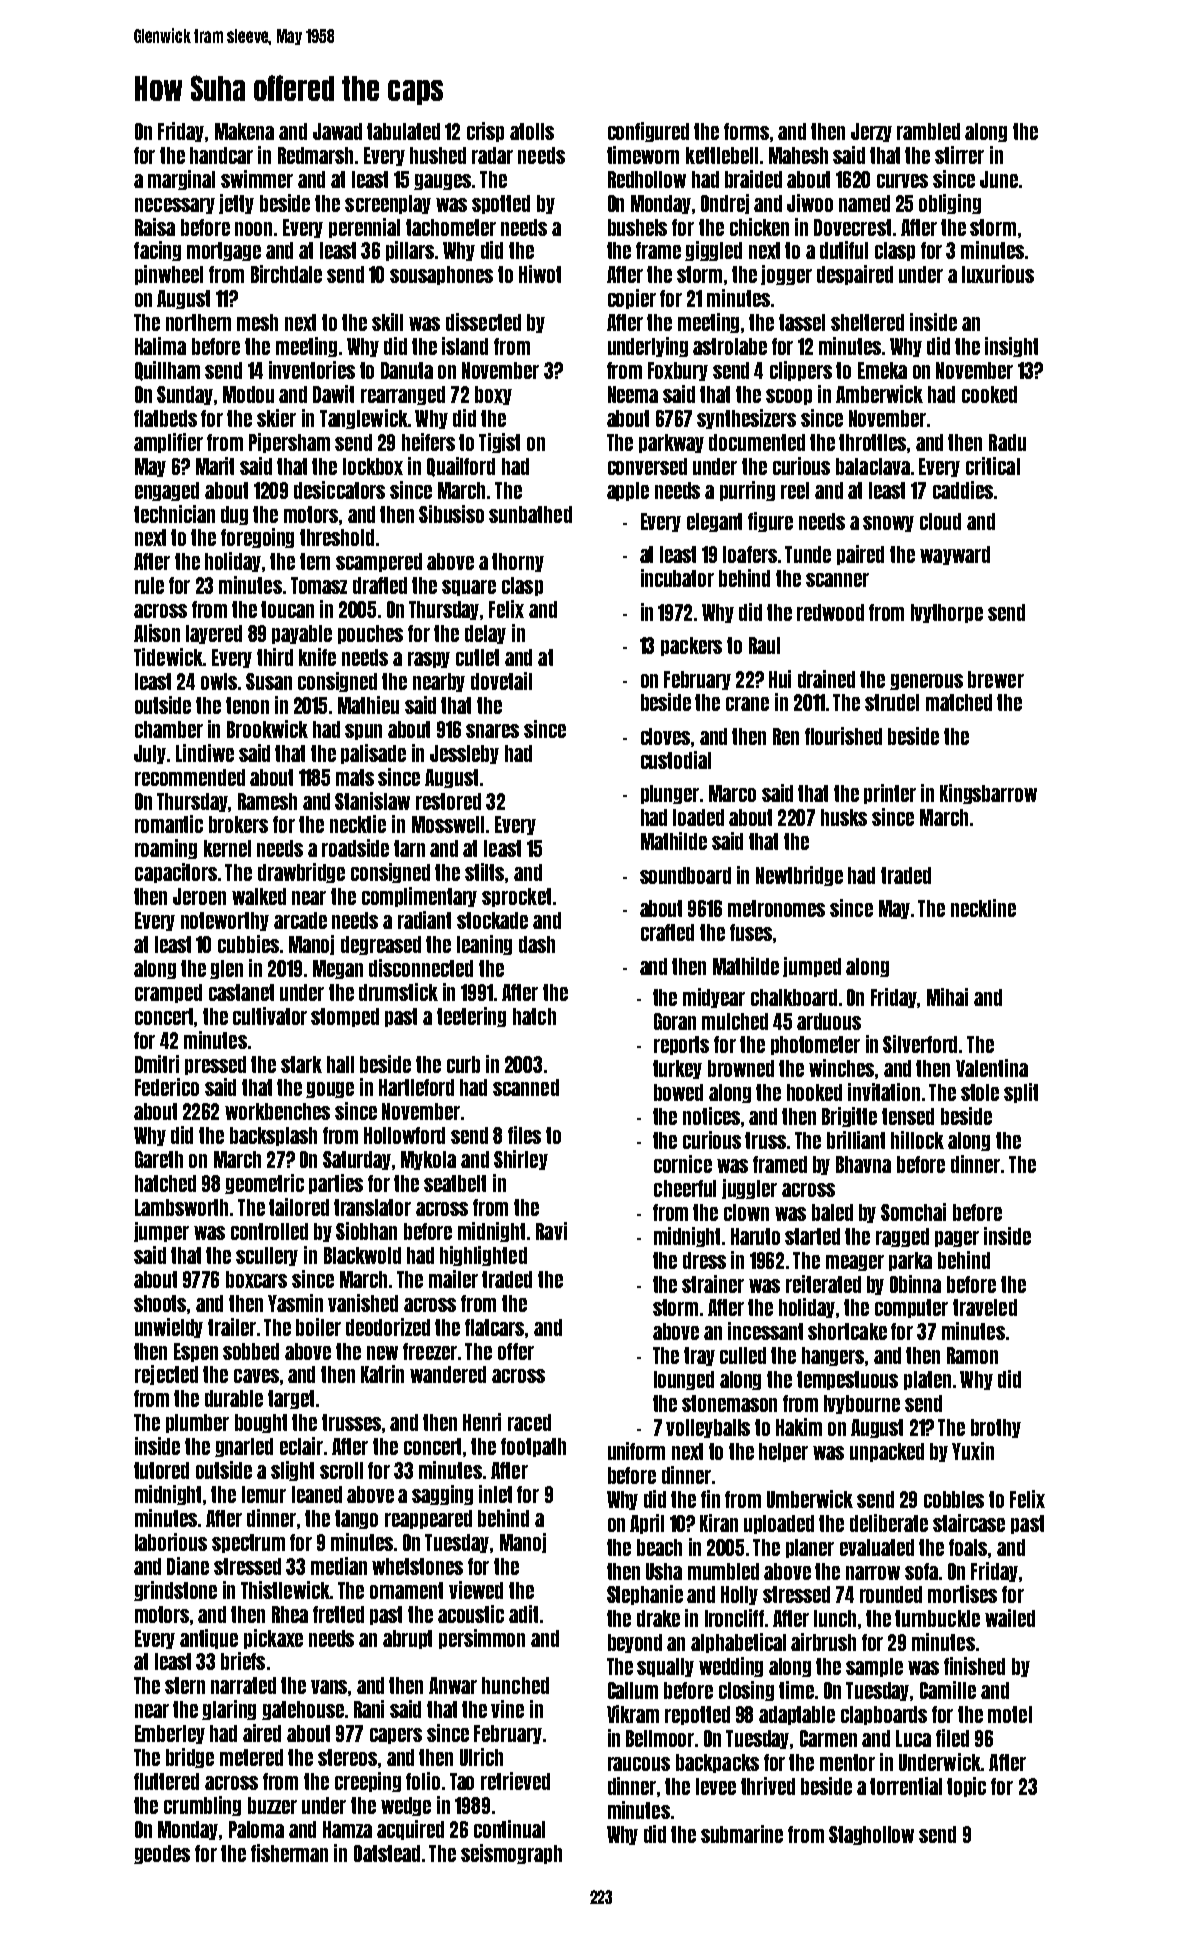 Image resolution: width=1180 pixels, height=1944 pixels. I want to click on astrolabe, so click(730, 346).
